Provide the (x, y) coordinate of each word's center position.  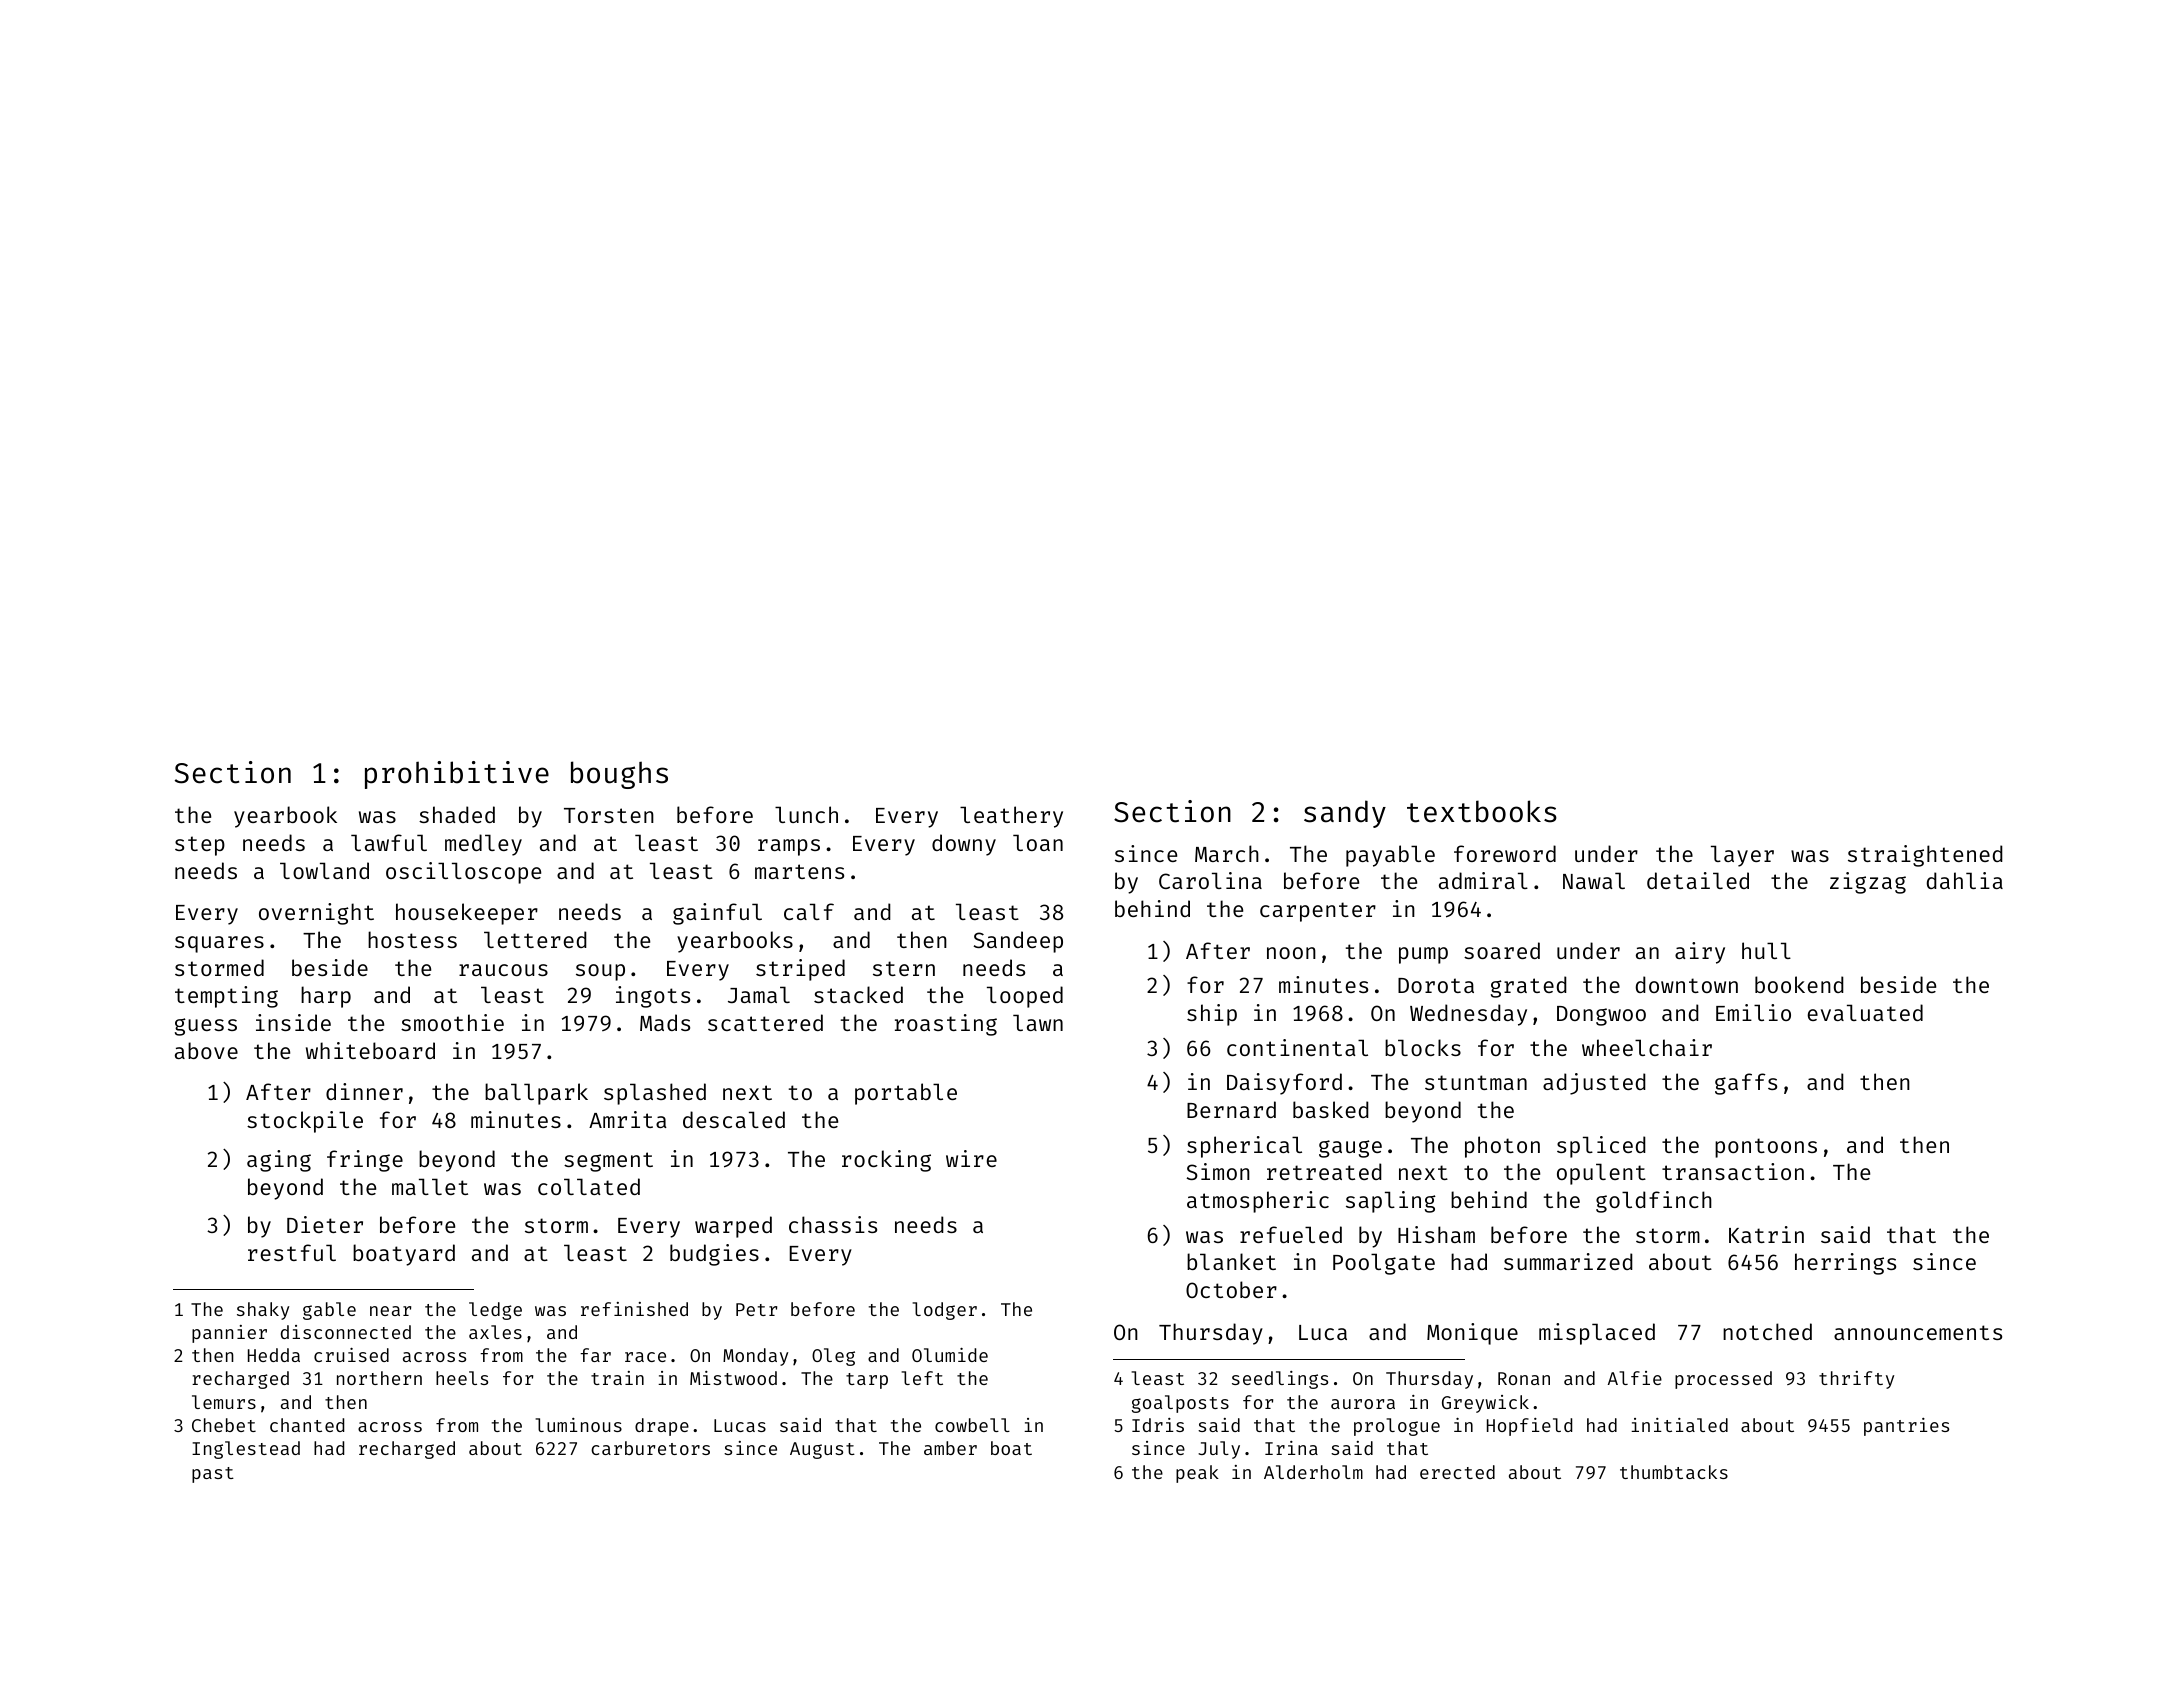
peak (1197, 1474)
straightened (1925, 856)
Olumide (950, 1355)
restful (292, 1252)
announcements (1918, 1332)
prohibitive (457, 775)
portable (906, 1094)
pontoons (1766, 1148)
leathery (1011, 817)
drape (662, 1427)
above (206, 1050)
